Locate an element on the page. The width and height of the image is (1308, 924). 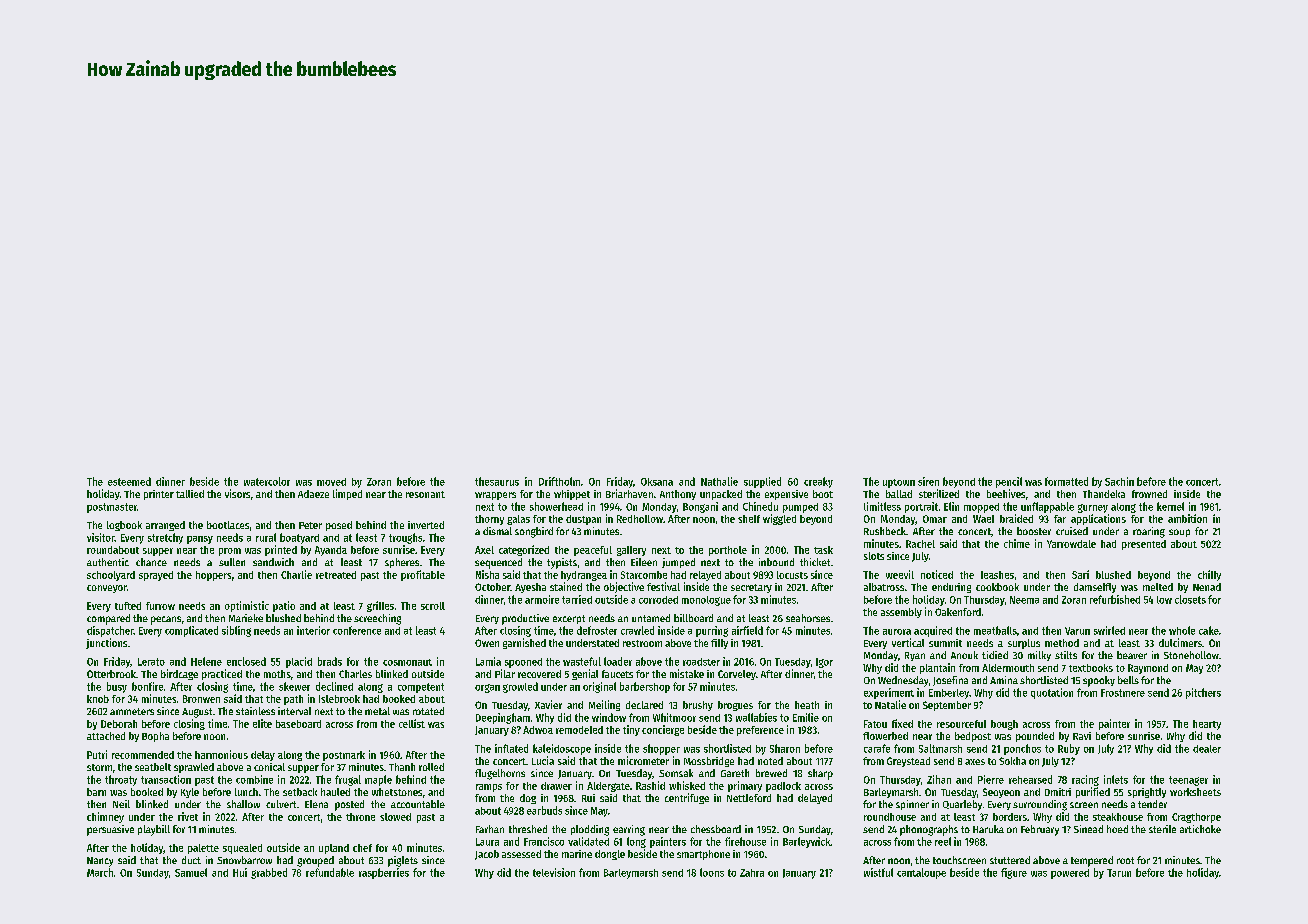
logbook is located at coordinates (124, 526).
